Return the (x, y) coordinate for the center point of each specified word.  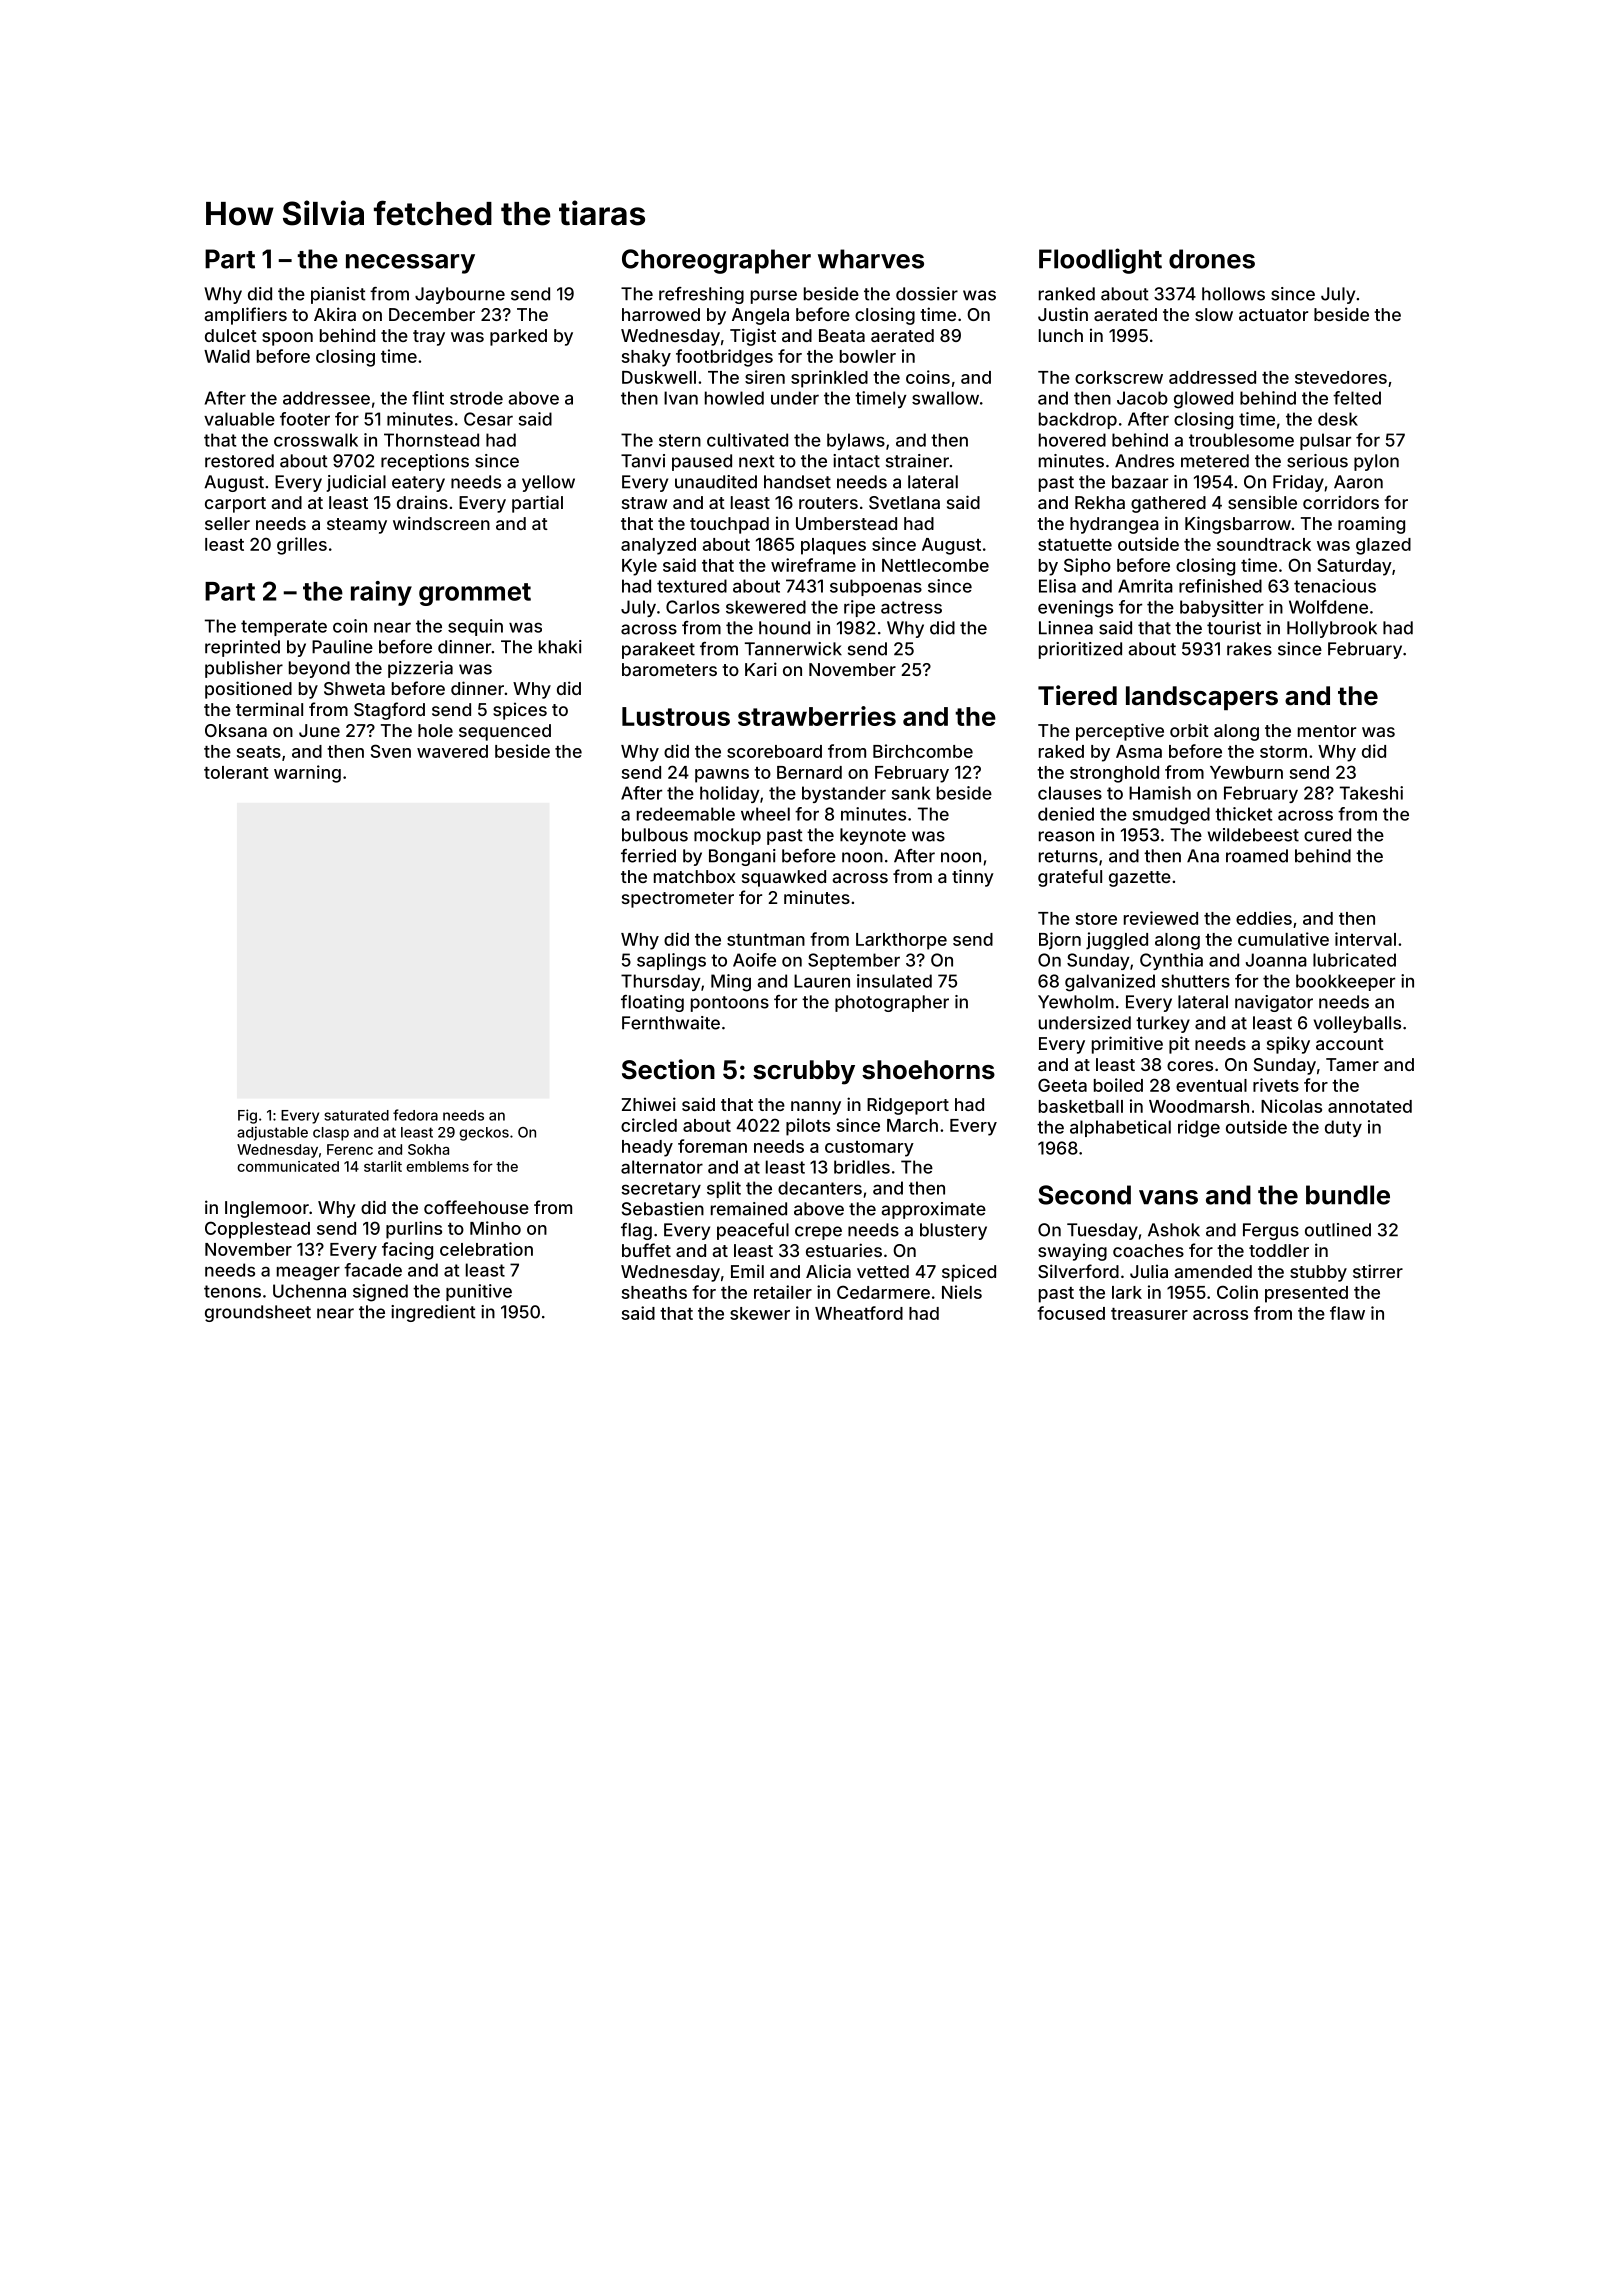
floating (652, 1003)
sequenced (505, 732)
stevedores (1341, 377)
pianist (338, 295)
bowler (868, 356)
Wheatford (859, 1313)
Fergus (1271, 1231)
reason (1066, 836)
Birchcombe (923, 751)
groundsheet (258, 1313)
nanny (816, 1108)
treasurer (1149, 1314)
